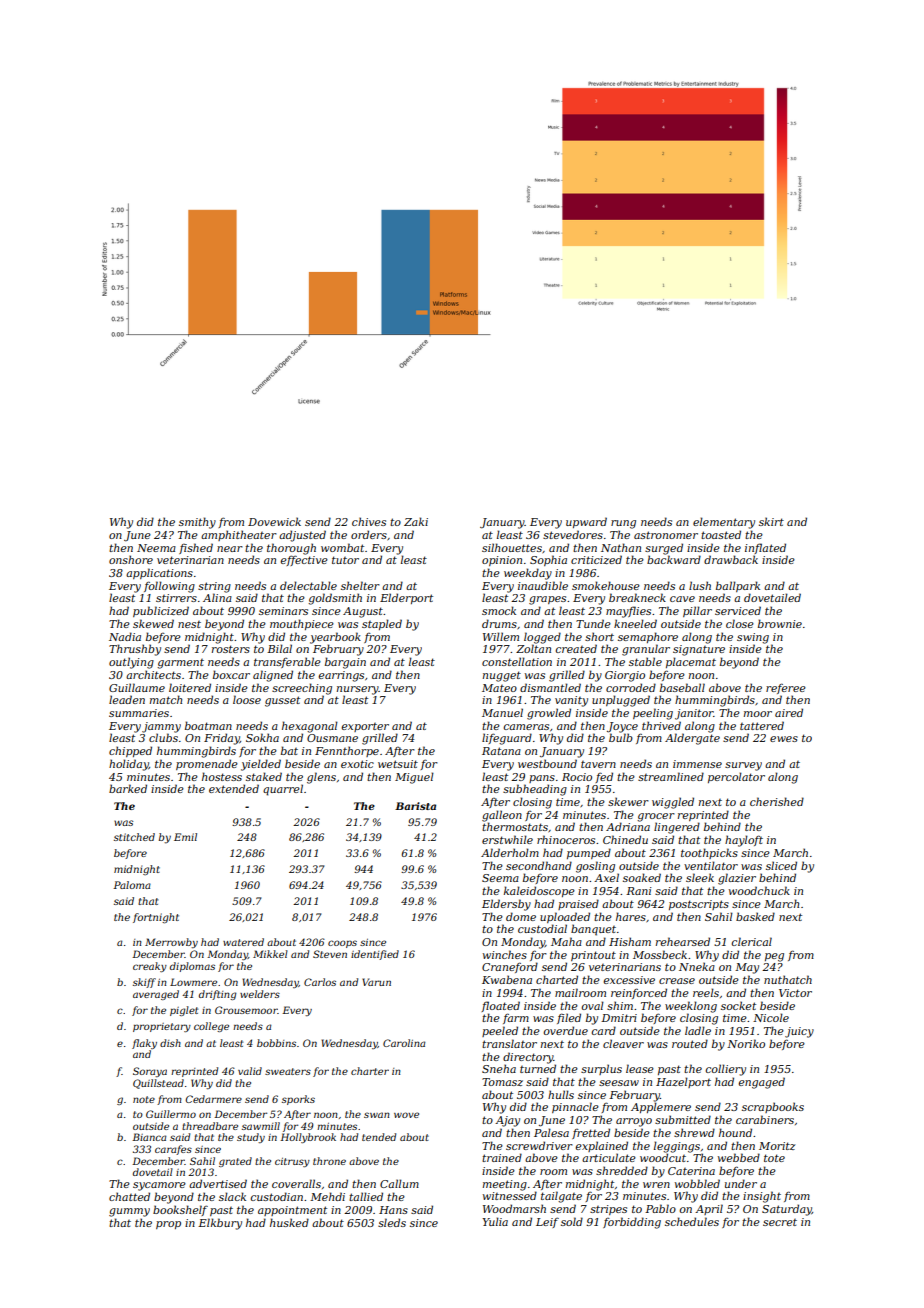 The height and width of the image is (1308, 924). I want to click on Barista, so click(415, 806).
